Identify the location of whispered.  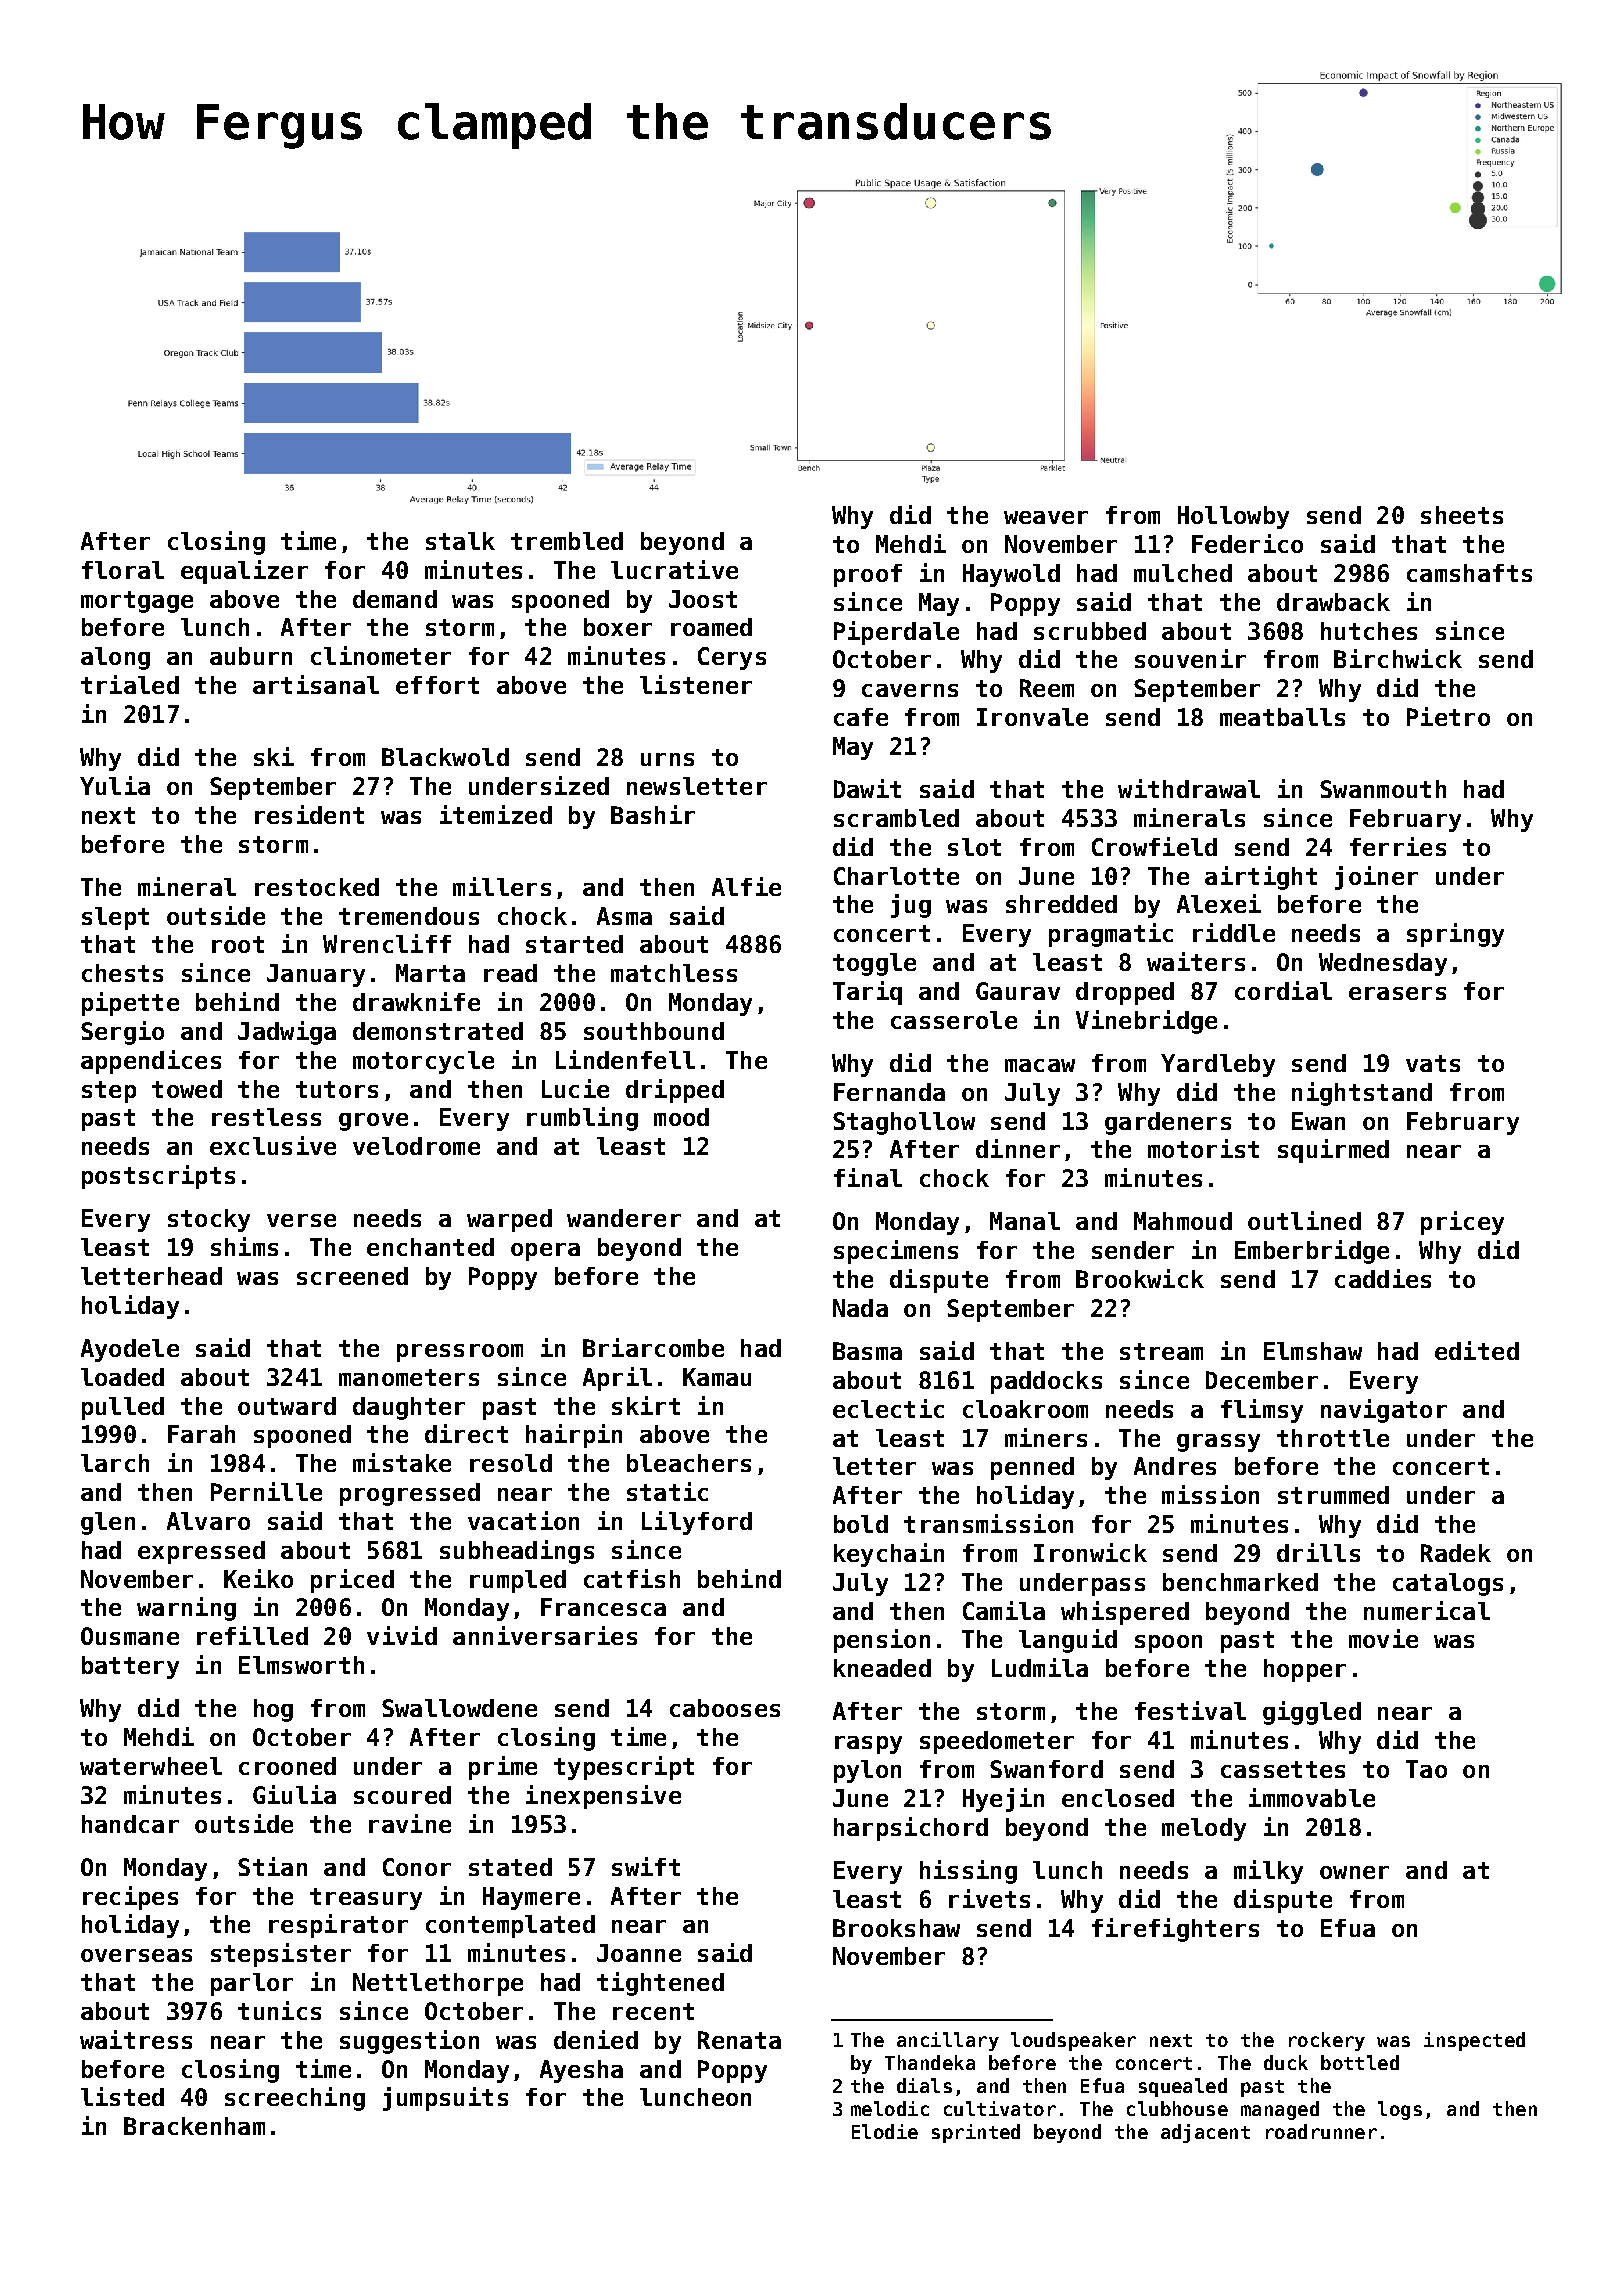
(1125, 1613).
